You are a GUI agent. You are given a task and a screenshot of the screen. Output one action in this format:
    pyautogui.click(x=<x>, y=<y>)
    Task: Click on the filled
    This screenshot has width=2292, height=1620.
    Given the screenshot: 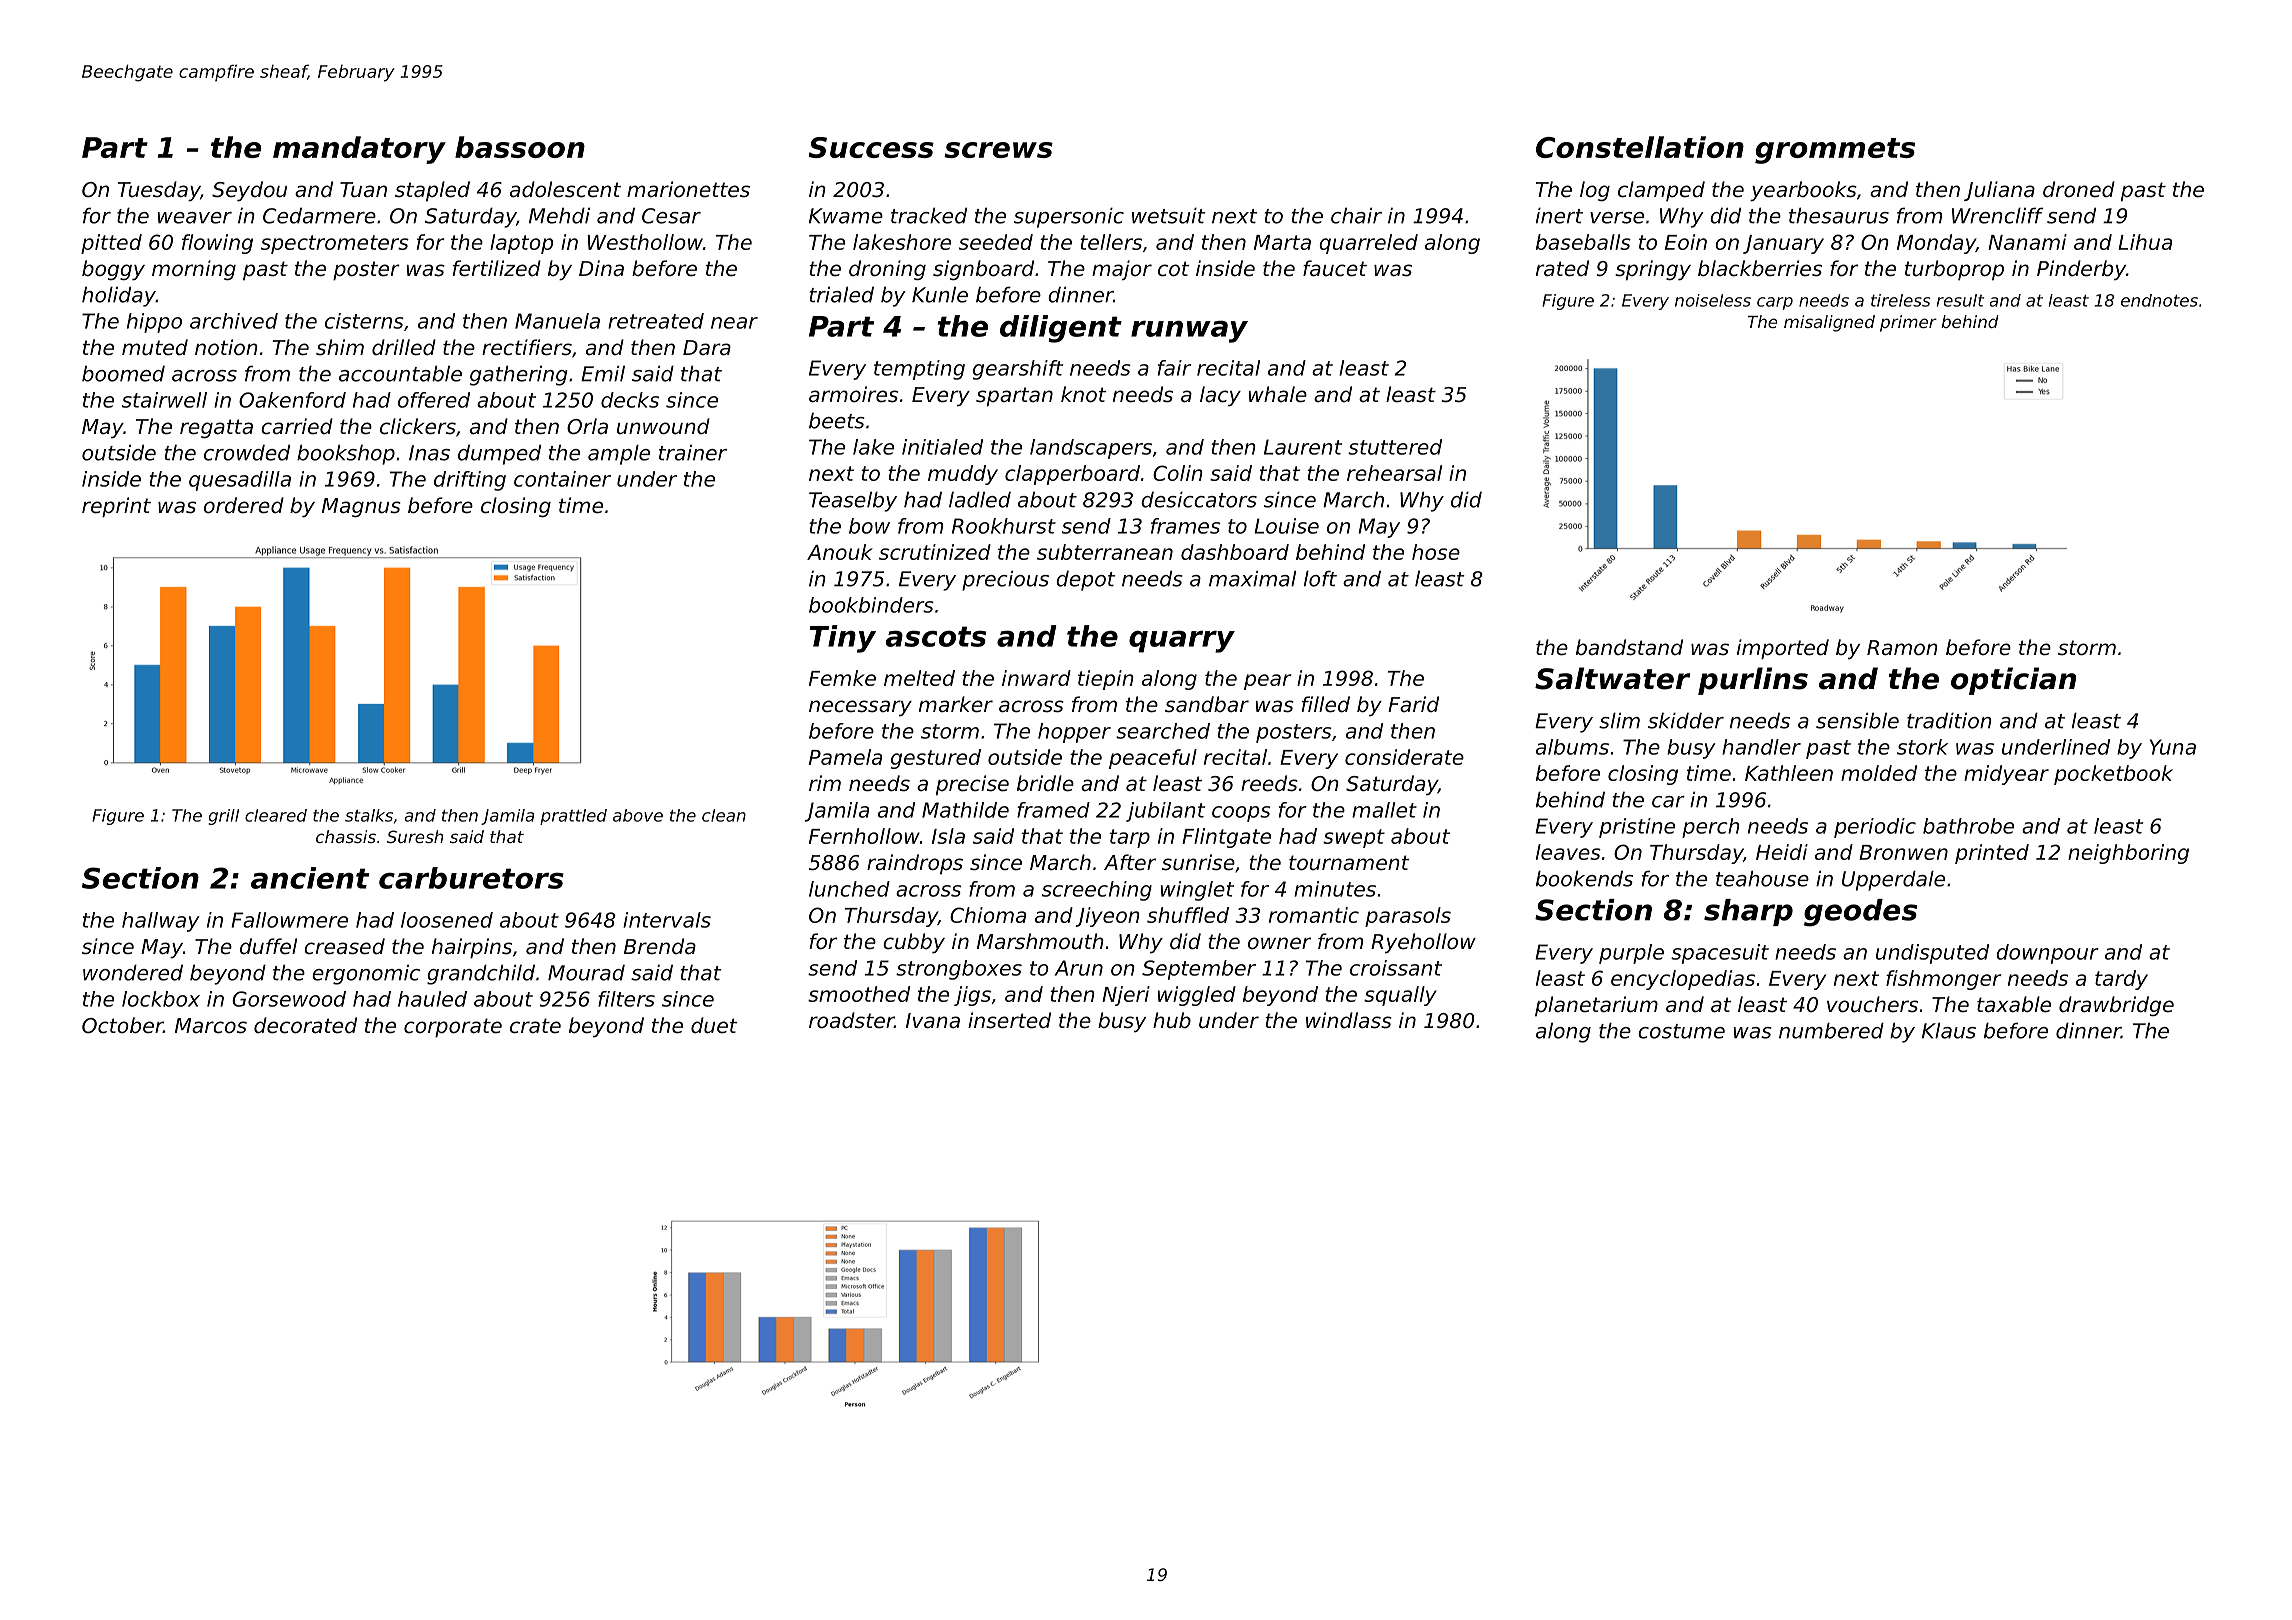 What is the action you would take?
    pyautogui.click(x=1325, y=704)
